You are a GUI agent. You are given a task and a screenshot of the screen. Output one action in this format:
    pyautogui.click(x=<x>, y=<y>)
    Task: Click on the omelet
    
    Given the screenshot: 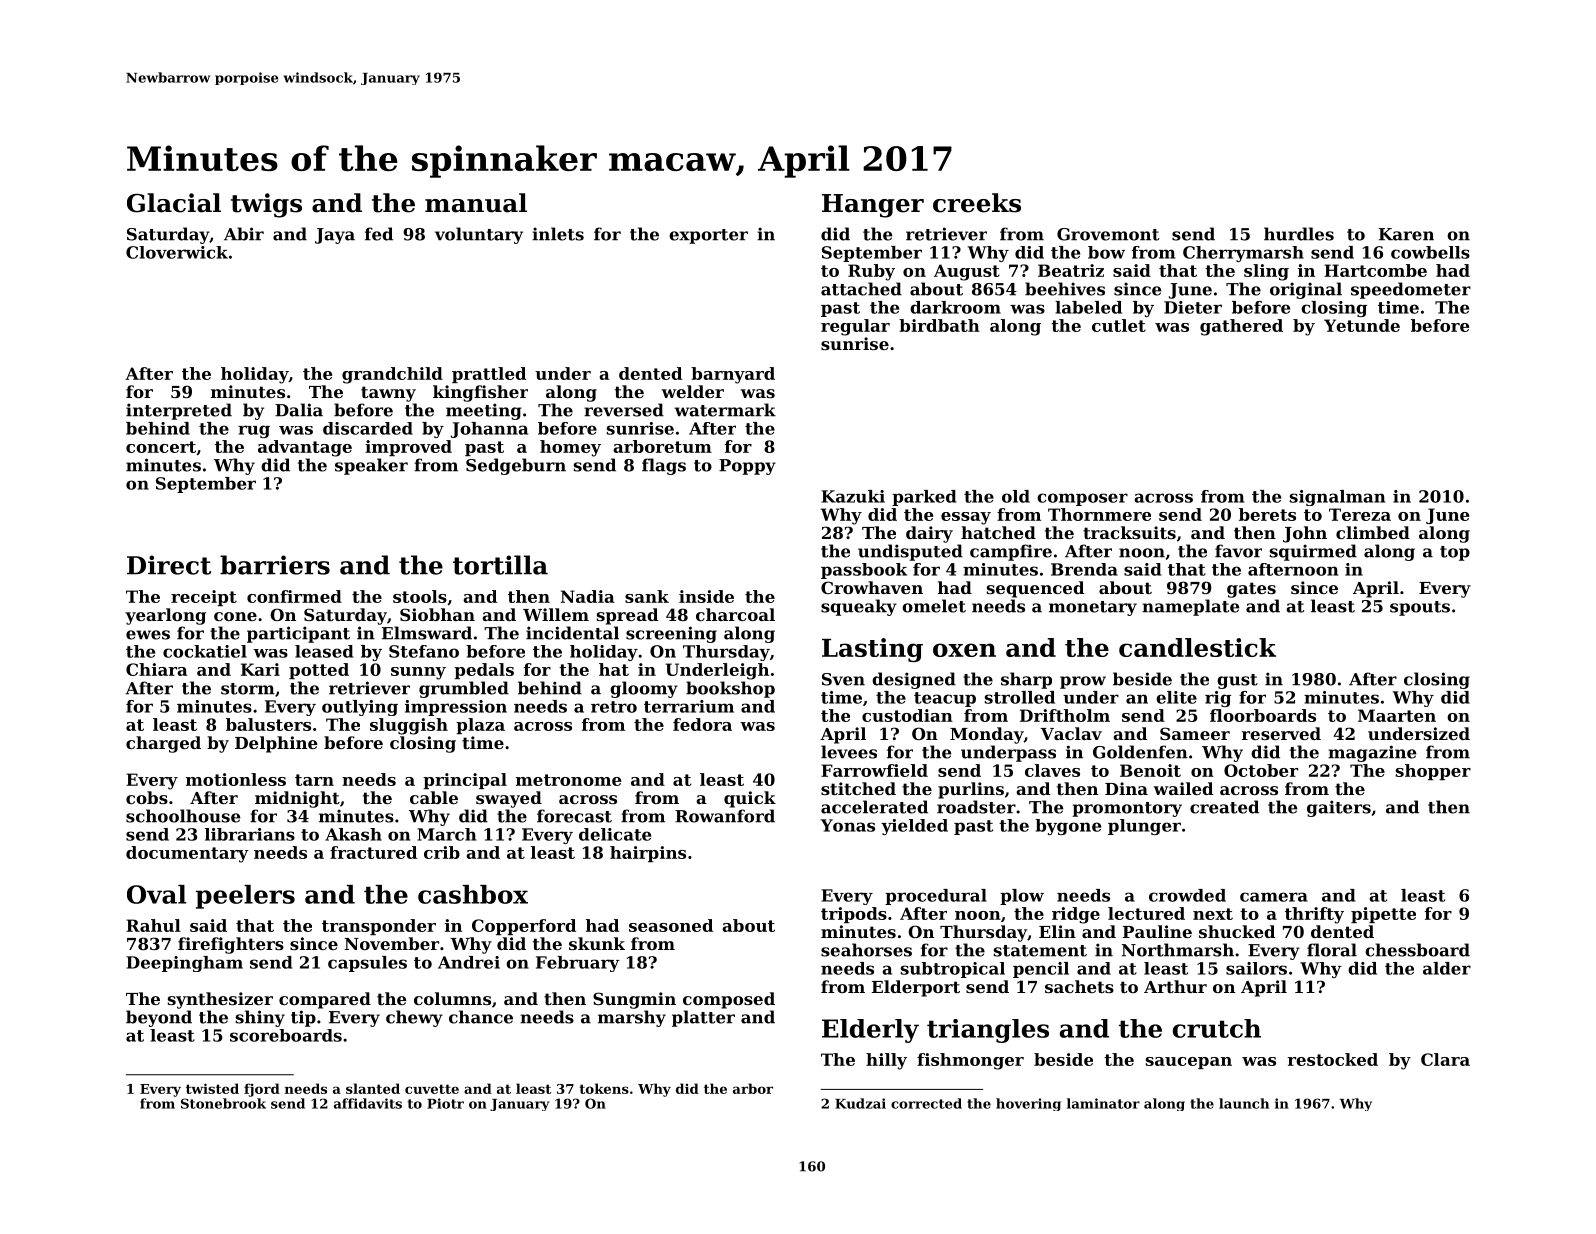 What is the action you would take?
    pyautogui.click(x=934, y=606)
